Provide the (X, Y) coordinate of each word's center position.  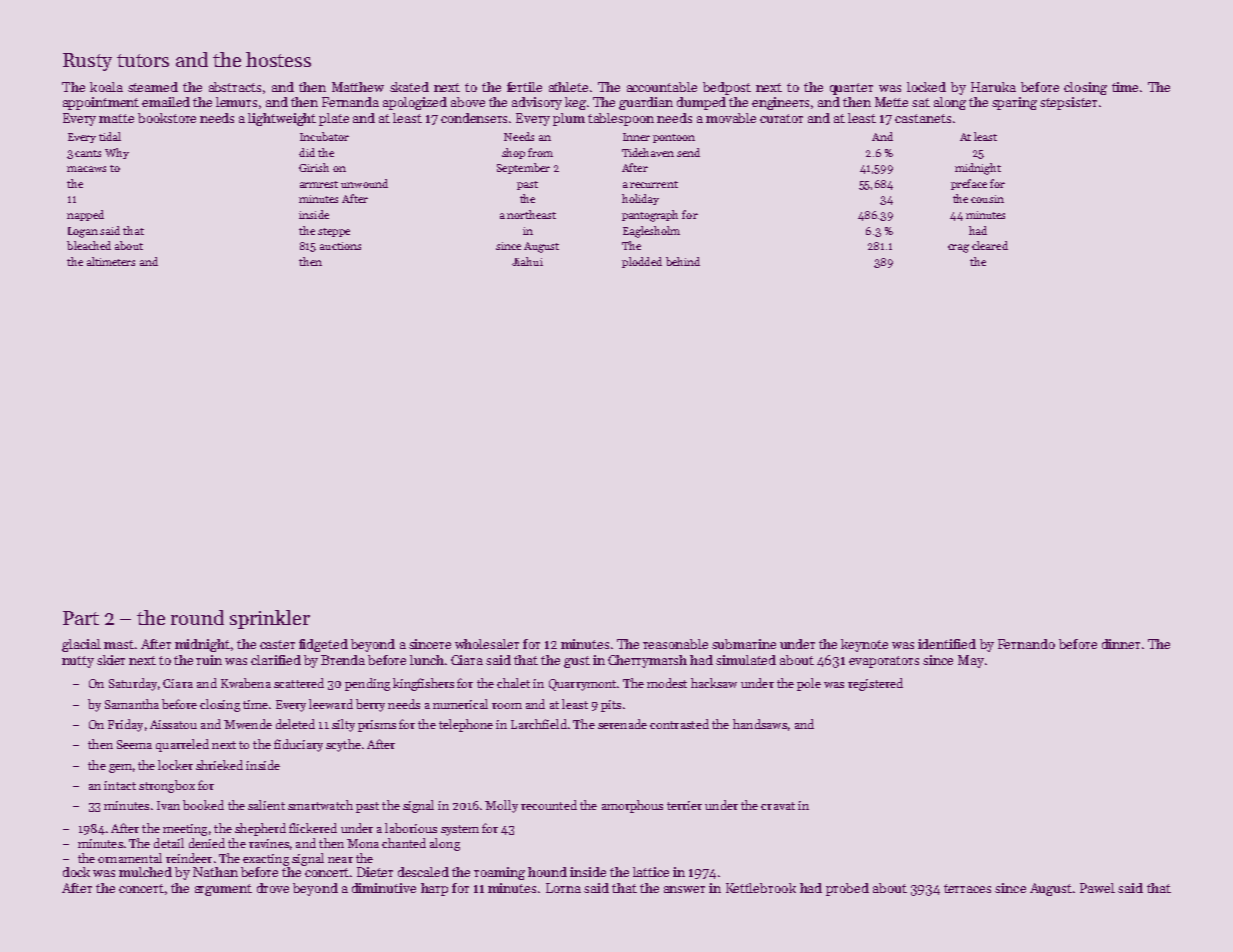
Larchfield (539, 724)
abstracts (235, 87)
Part (81, 618)
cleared (990, 245)
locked (926, 87)
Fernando (1026, 644)
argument (223, 890)
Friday (125, 725)
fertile (524, 87)
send (688, 152)
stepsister (1068, 103)
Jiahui (527, 261)
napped (85, 215)
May (971, 661)
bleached (89, 245)
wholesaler (487, 644)
